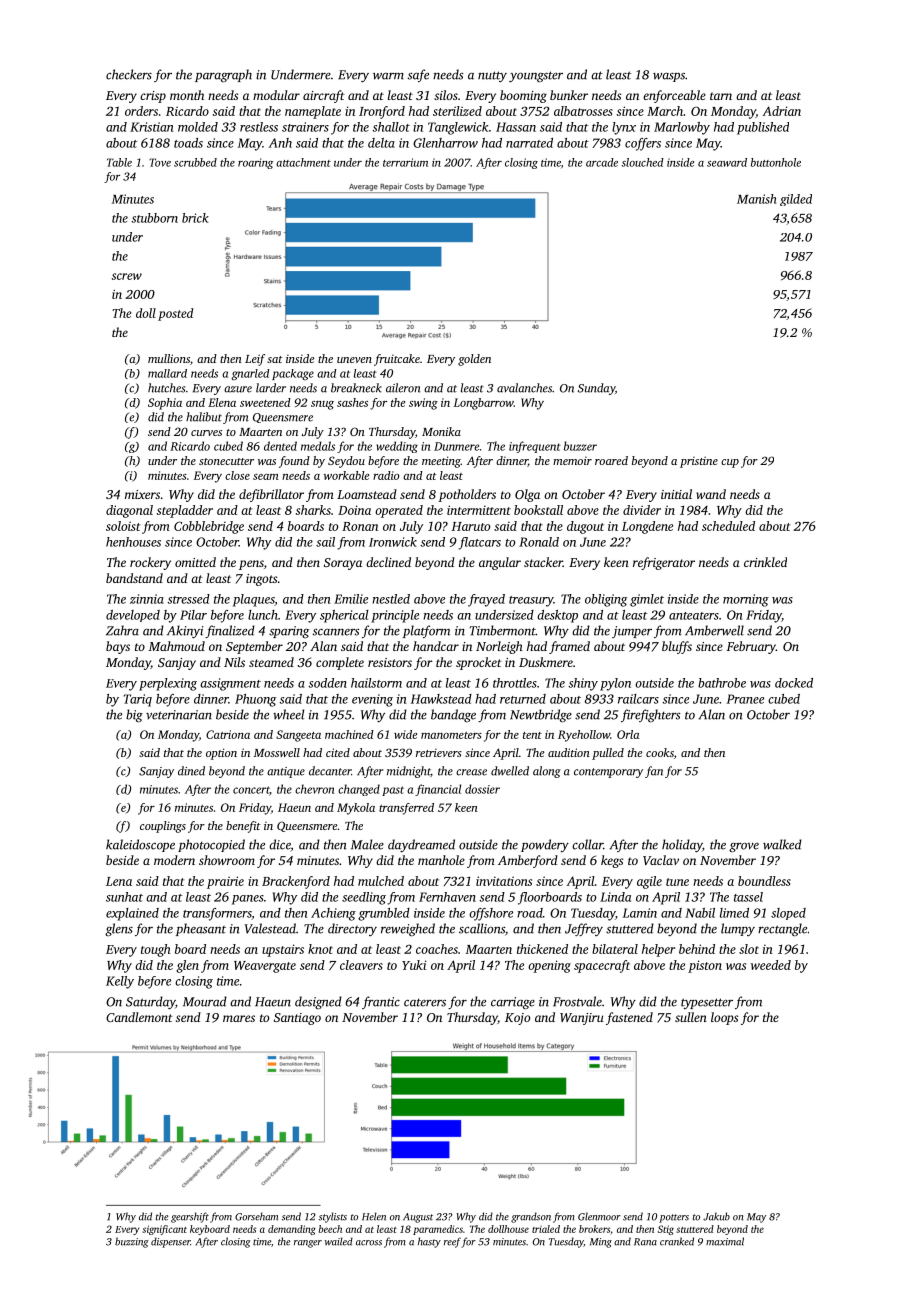 This document has height=1308, width=924. I want to click on trialed, so click(546, 1229).
